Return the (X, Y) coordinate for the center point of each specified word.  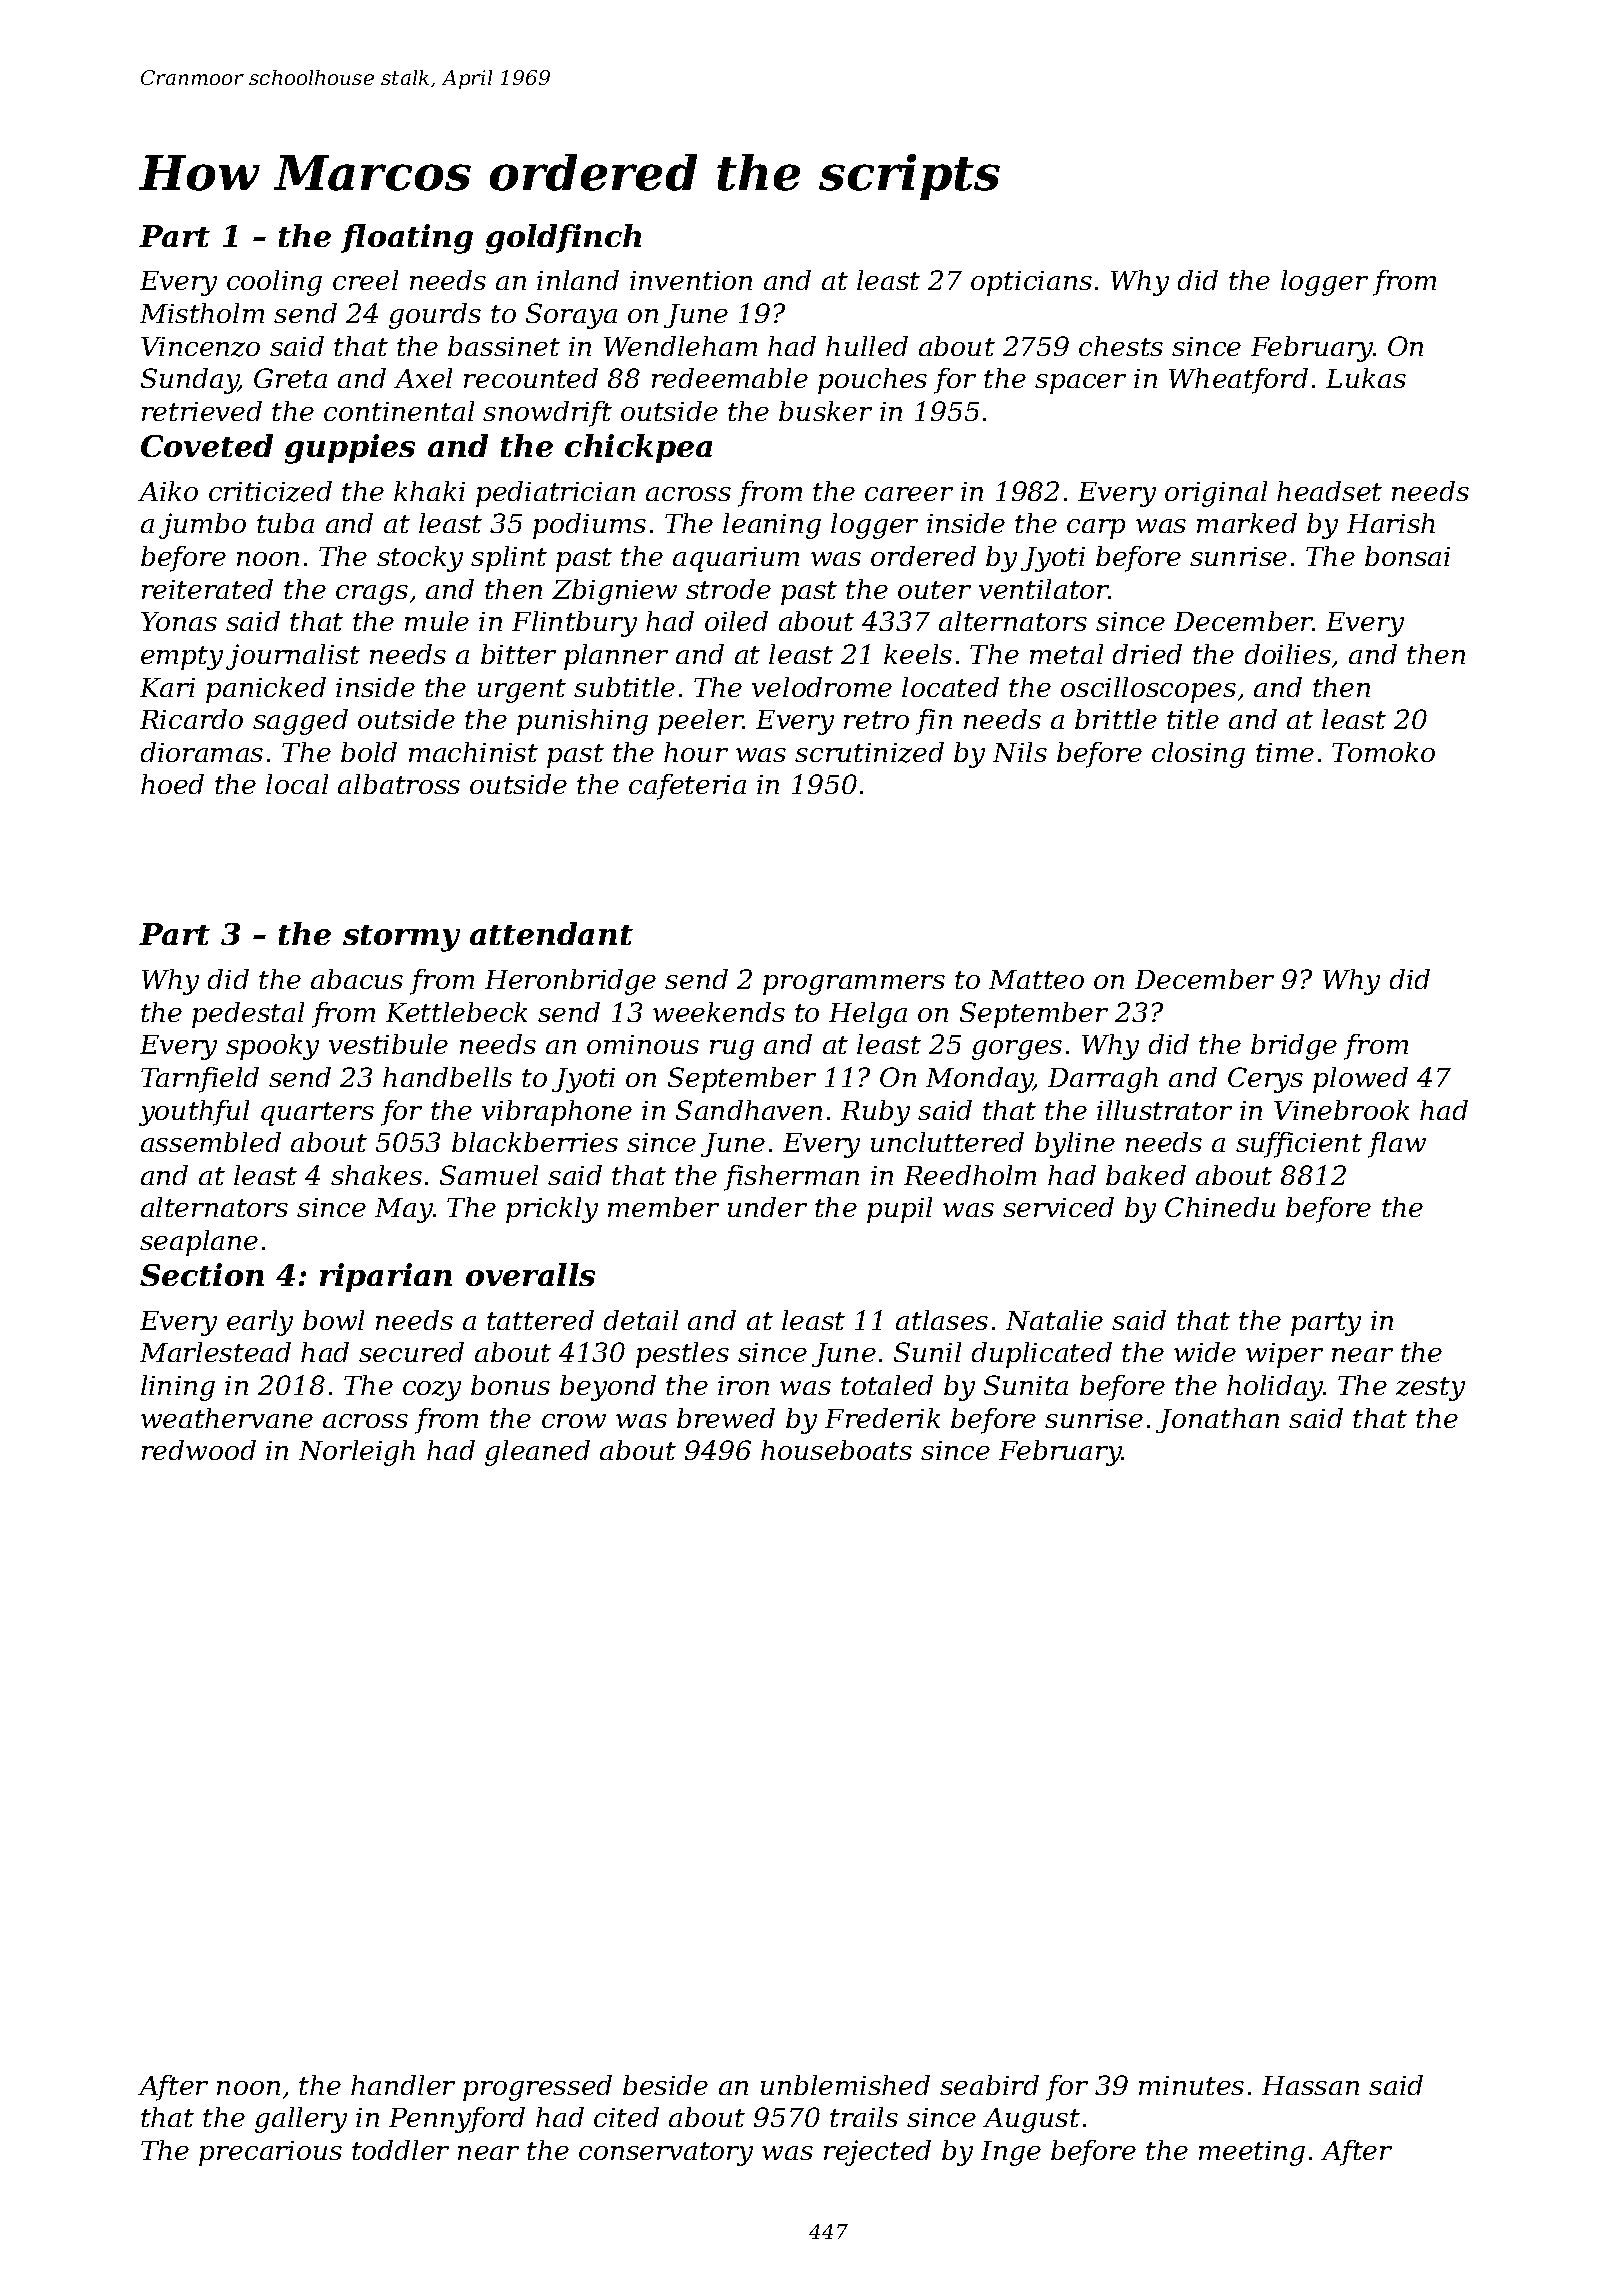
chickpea (638, 448)
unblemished (845, 2085)
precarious (270, 2153)
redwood (199, 1450)
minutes (1191, 2085)
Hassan (1310, 2085)
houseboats (836, 1450)
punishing (582, 722)
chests (1121, 346)
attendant (551, 933)
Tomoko (1383, 752)
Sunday (190, 381)
